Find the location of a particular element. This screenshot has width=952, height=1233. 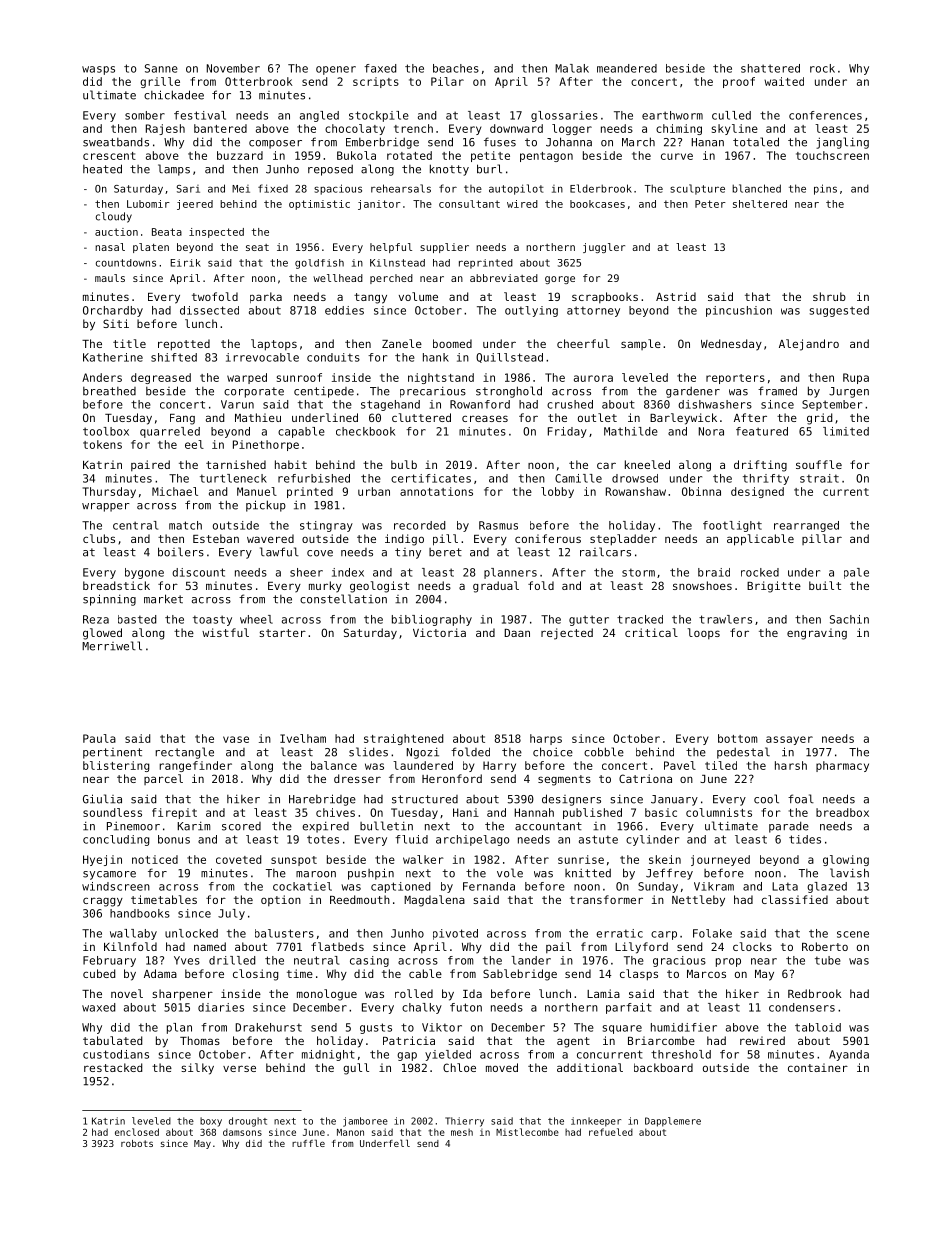

Adama is located at coordinates (160, 973).
